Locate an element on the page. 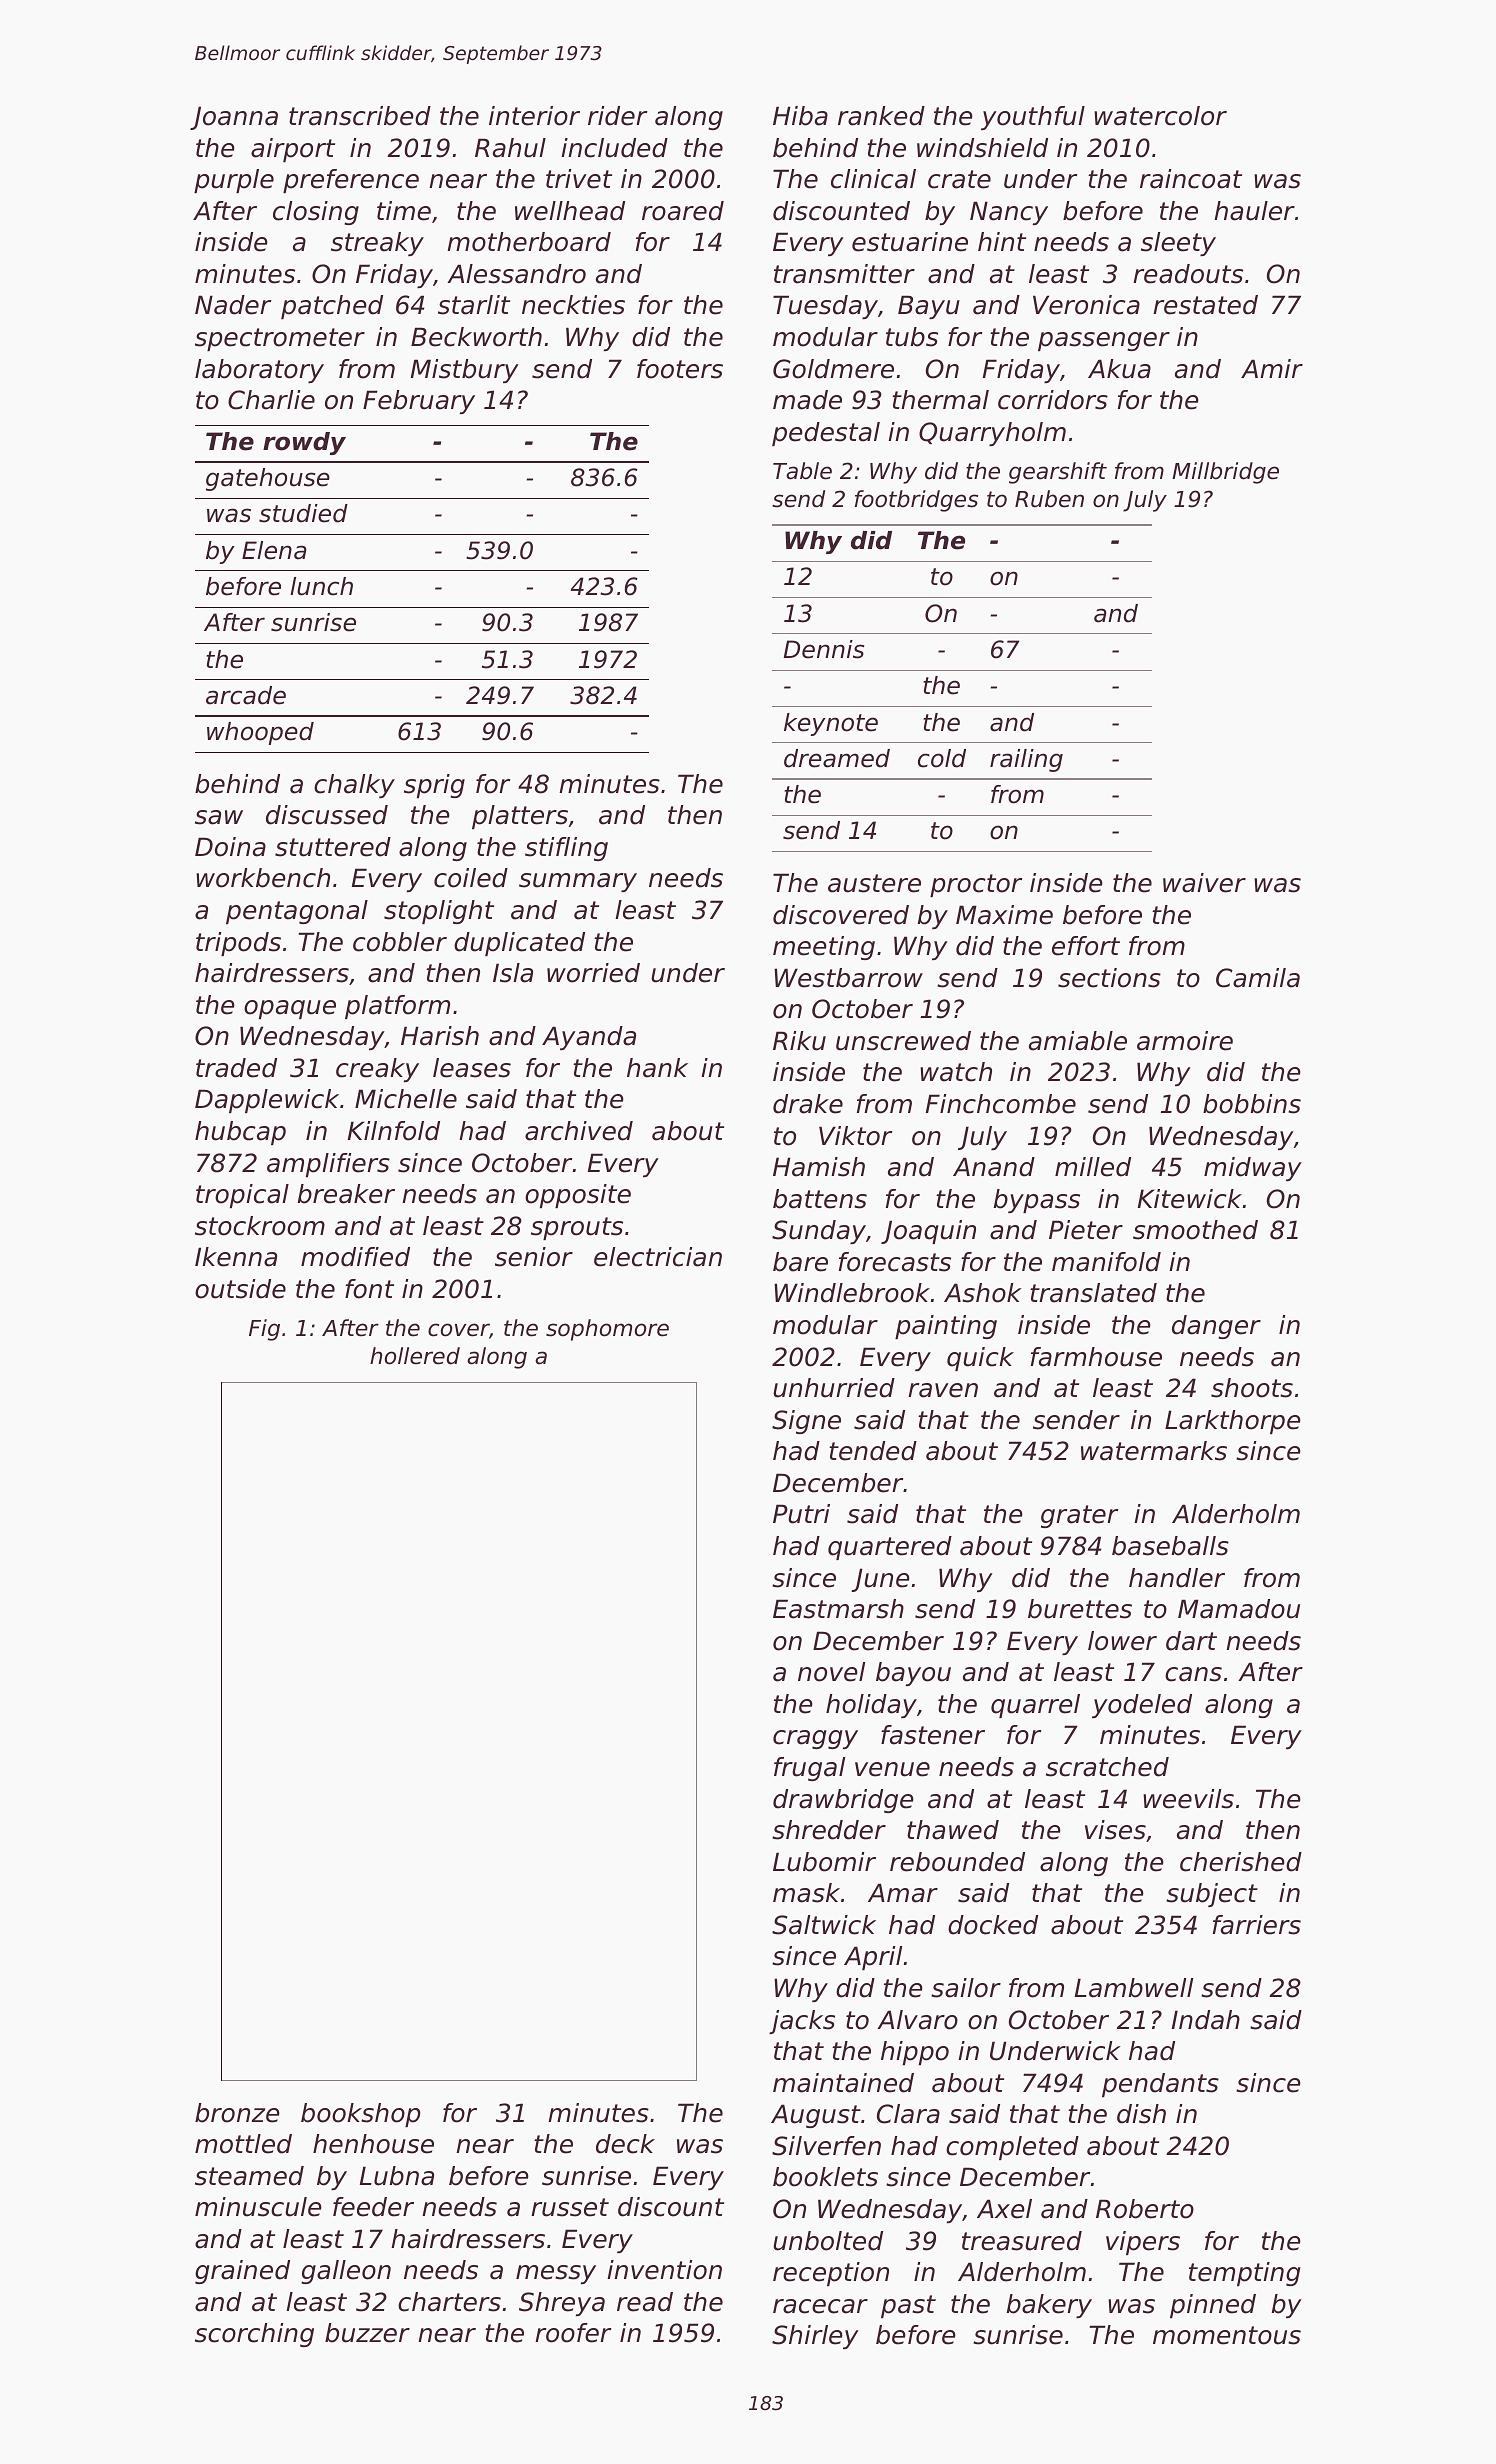 This image has height=2464, width=1496. handler is located at coordinates (1177, 1578).
